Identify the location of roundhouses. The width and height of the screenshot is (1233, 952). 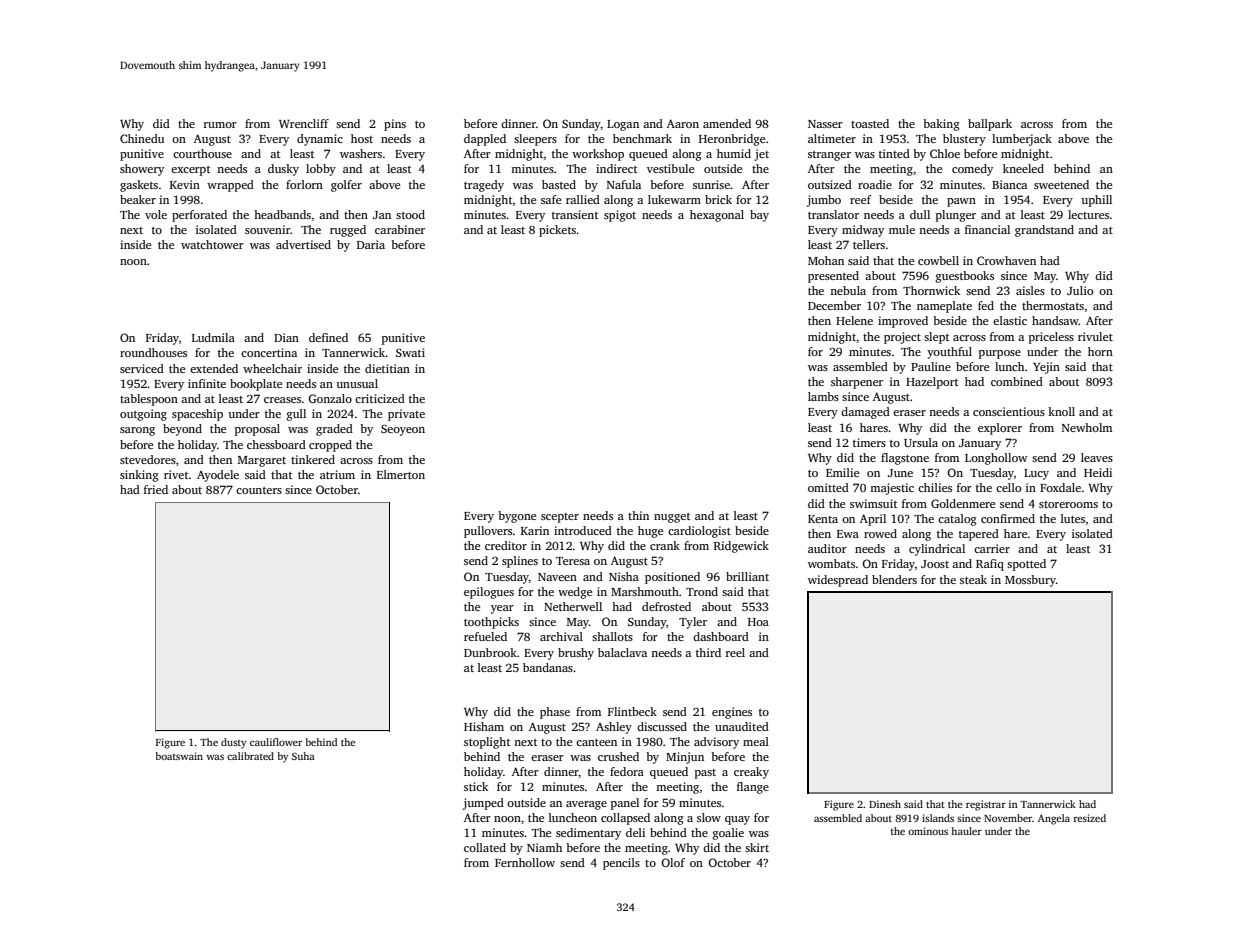
(153, 352).
